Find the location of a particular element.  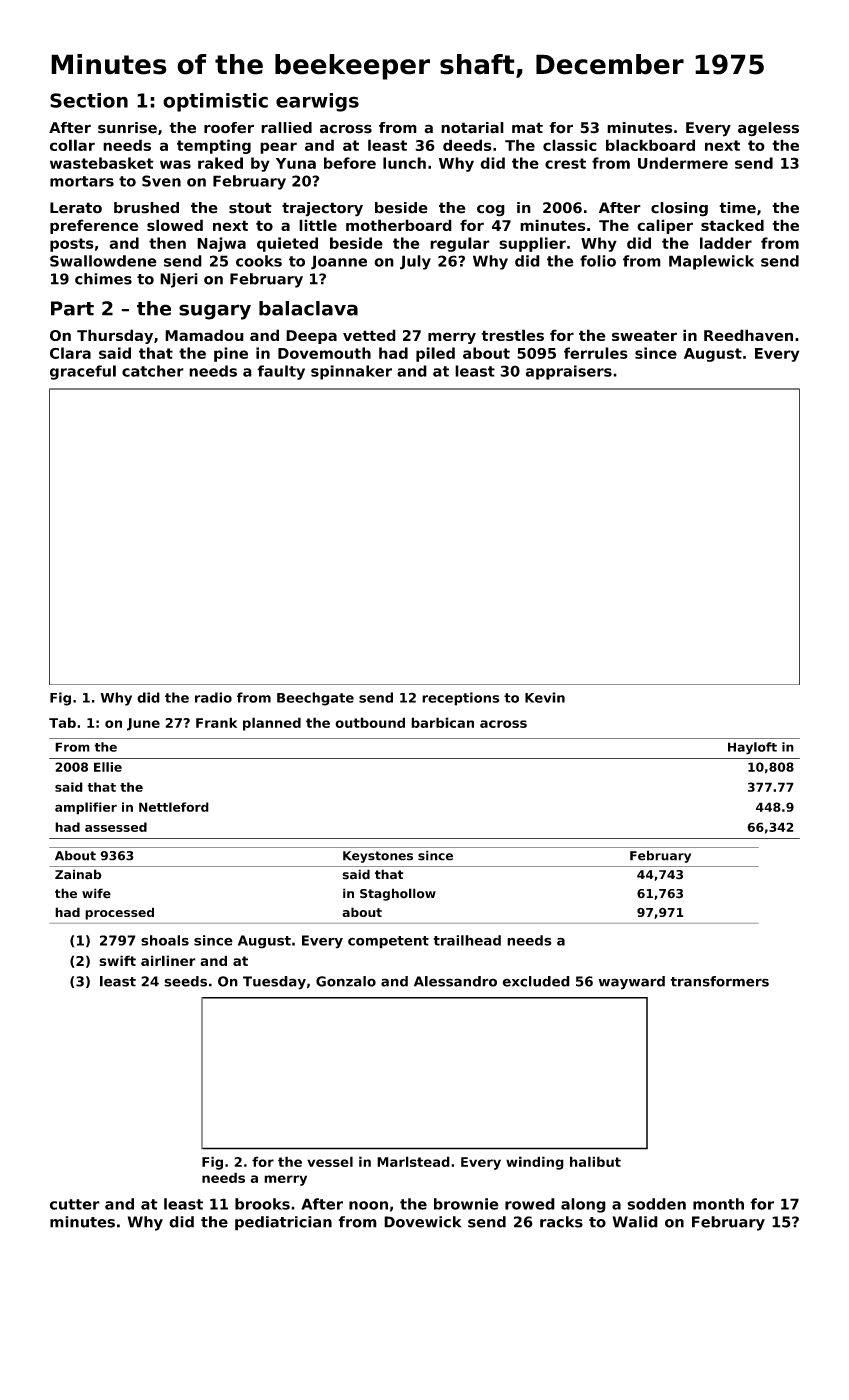

Beechgate is located at coordinates (315, 699).
